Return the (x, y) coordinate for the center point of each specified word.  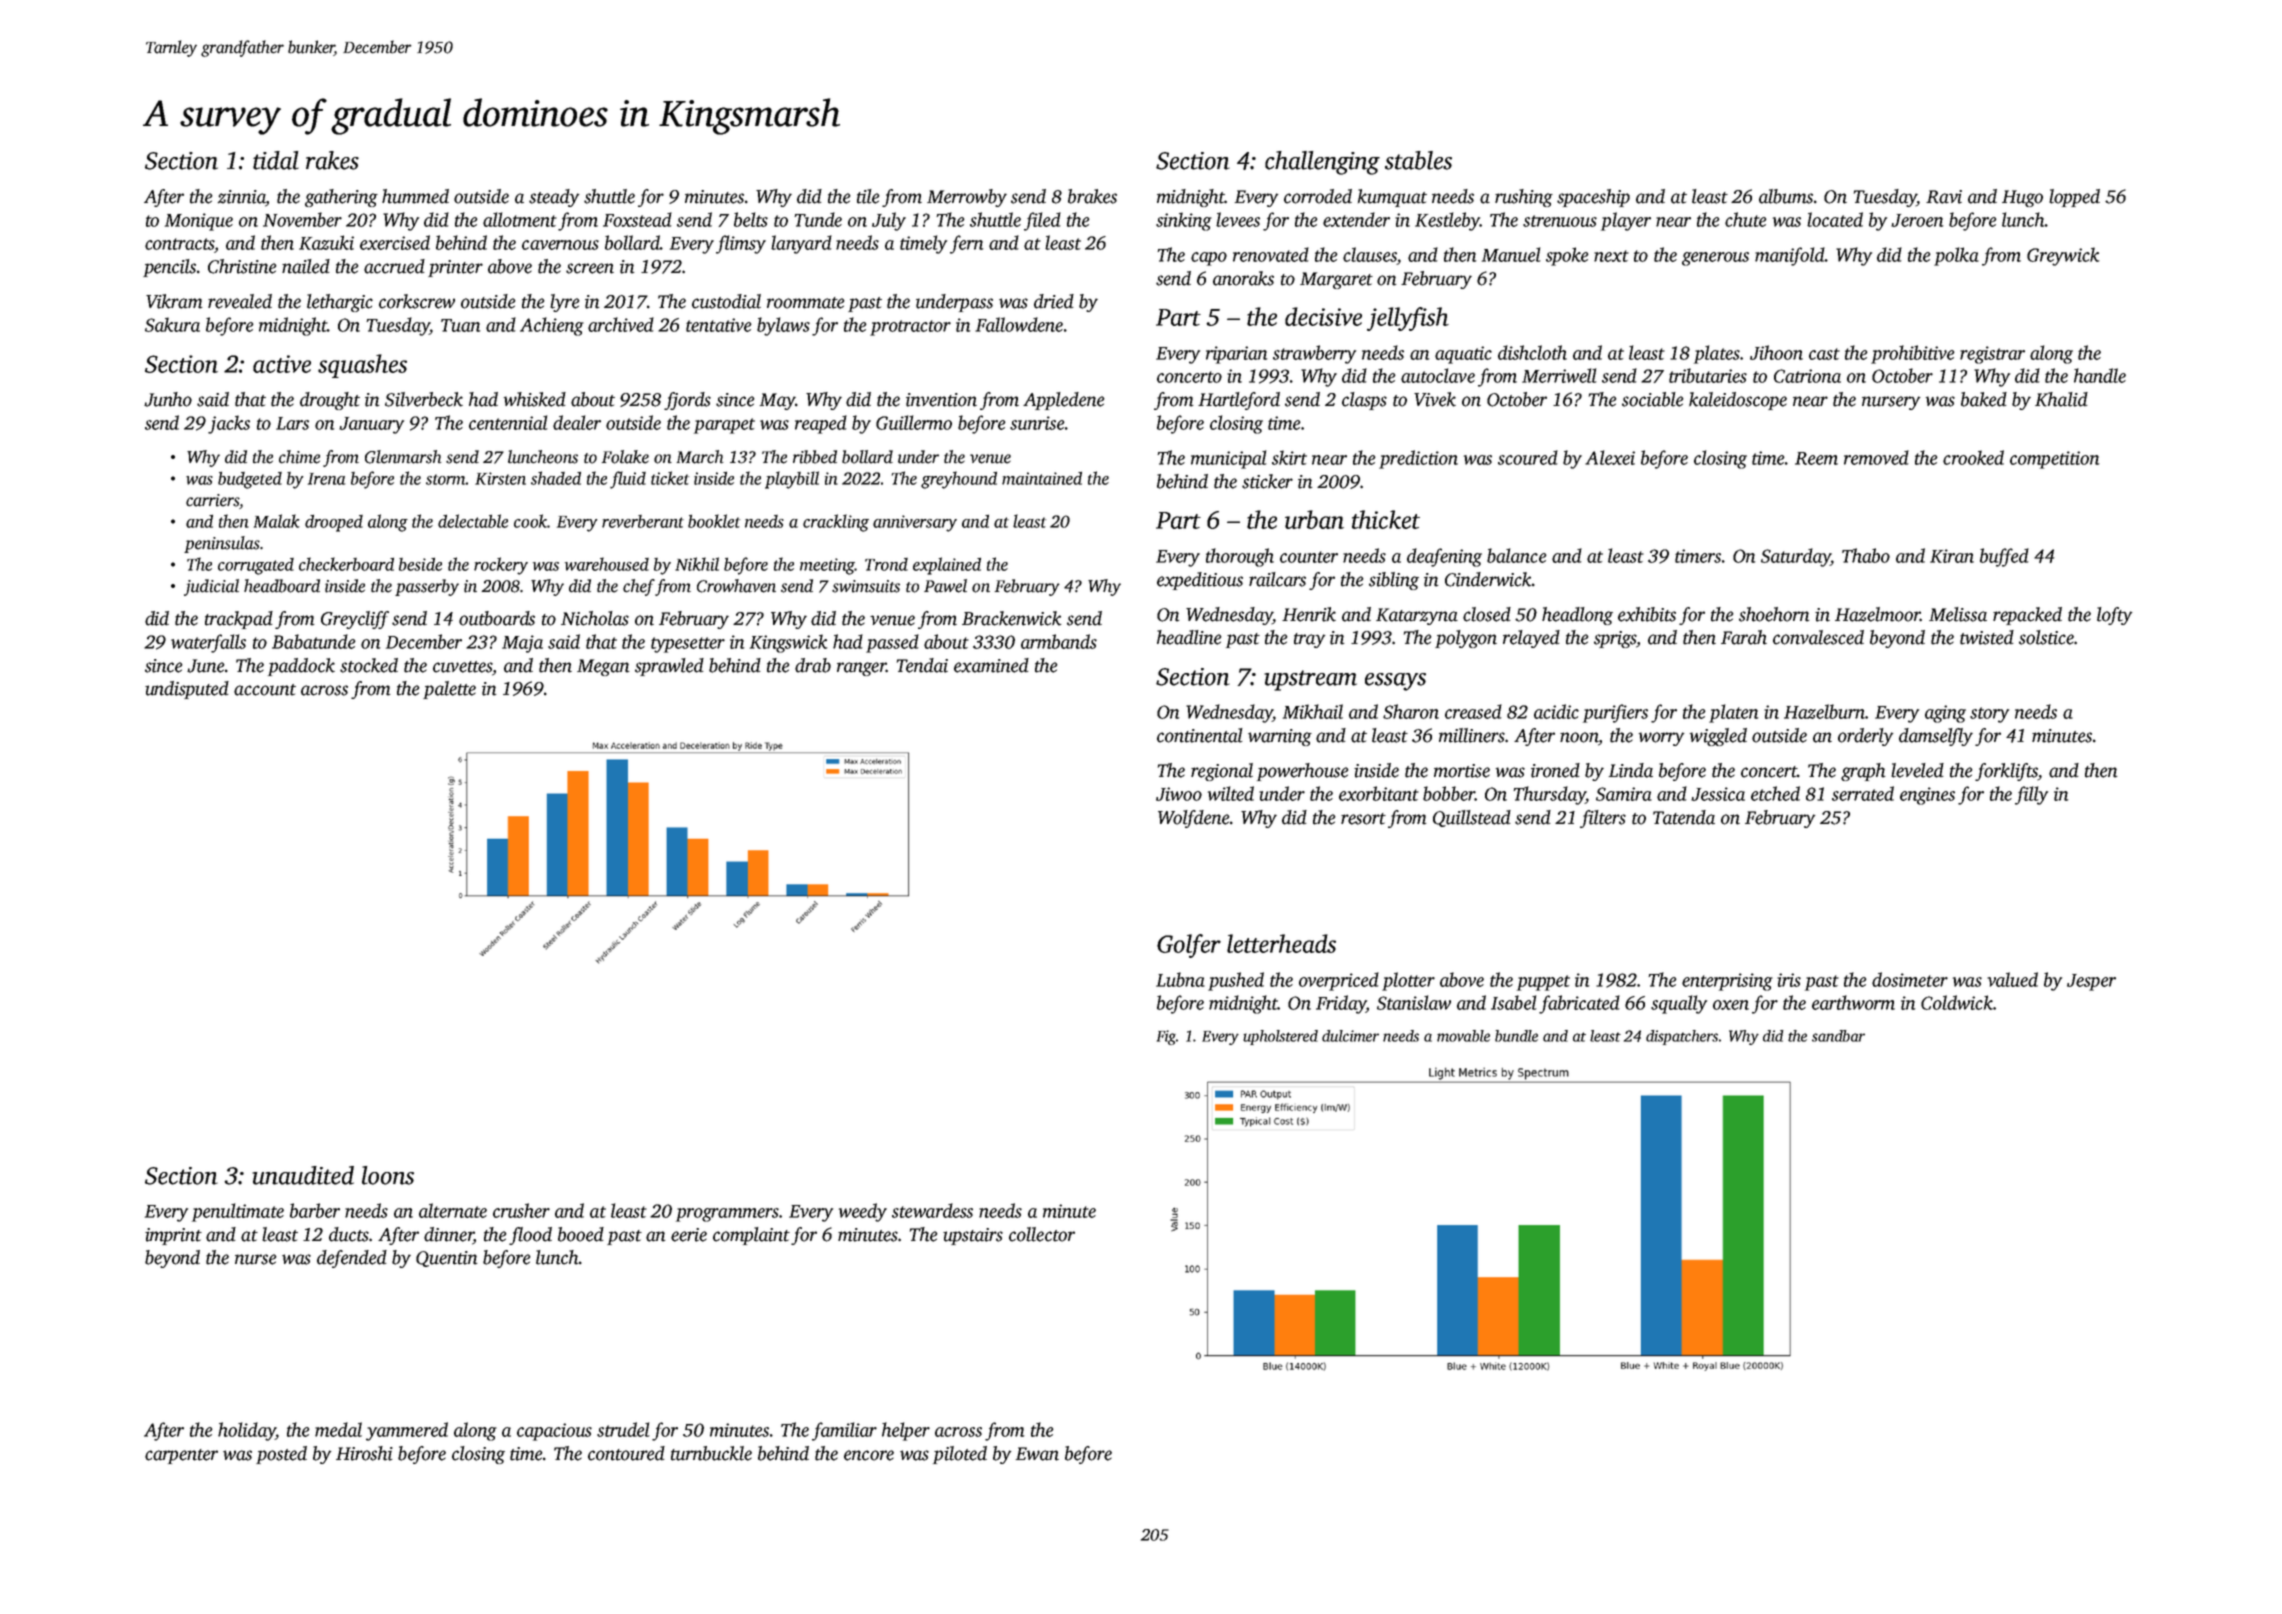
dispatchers (1682, 1037)
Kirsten (500, 478)
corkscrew (417, 301)
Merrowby (967, 198)
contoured (626, 1453)
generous (1715, 259)
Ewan (1037, 1454)
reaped (821, 424)
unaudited (303, 1175)
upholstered (1280, 1037)
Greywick (2063, 256)
